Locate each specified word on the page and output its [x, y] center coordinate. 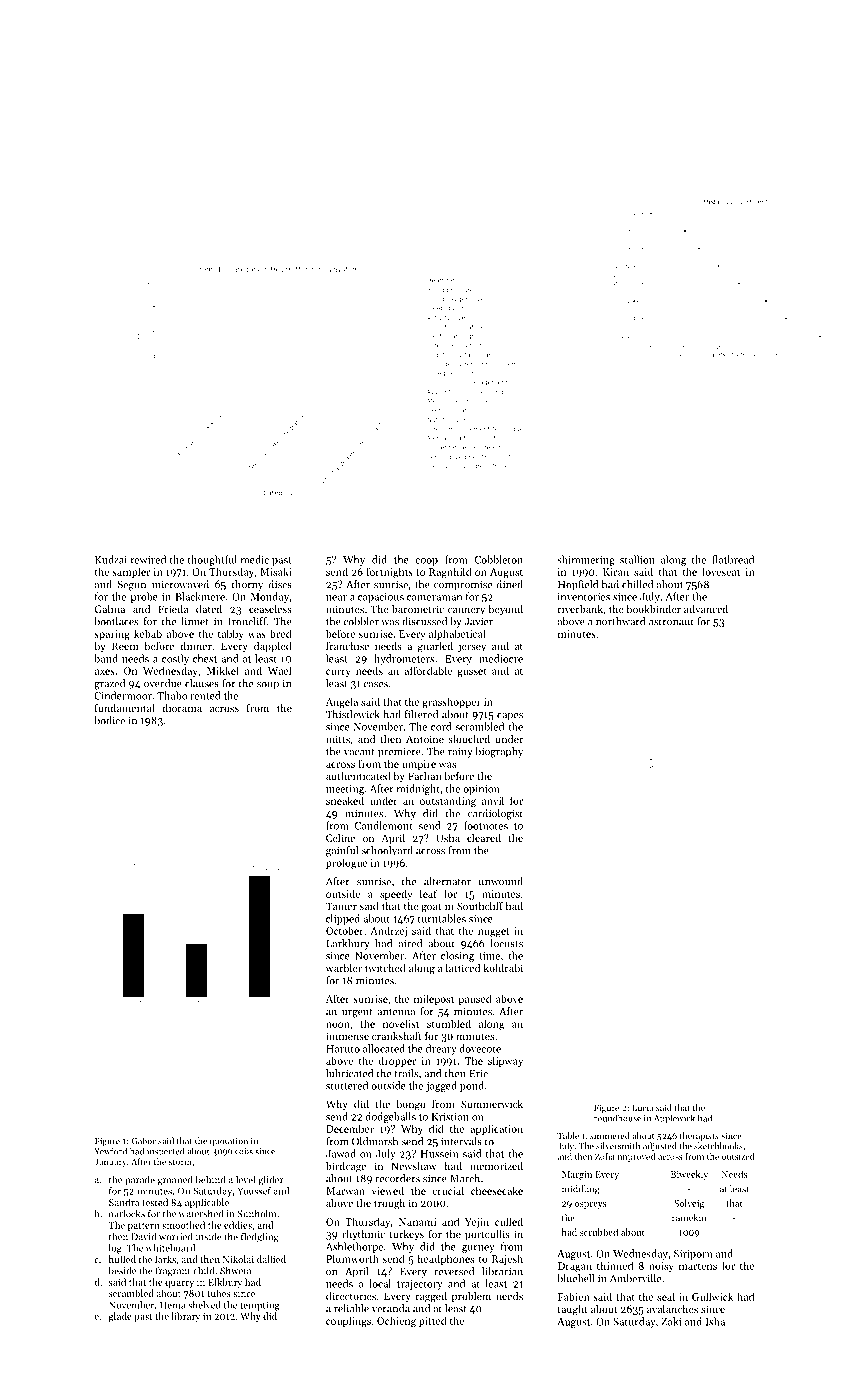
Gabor [143, 1141]
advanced [706, 609]
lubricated [349, 1073]
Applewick [674, 1119]
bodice [109, 720]
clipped [343, 919]
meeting [345, 790]
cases [376, 685]
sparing [112, 635]
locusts [506, 943]
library [185, 1317]
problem [471, 1297]
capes [510, 717]
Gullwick [712, 1296]
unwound [501, 881]
